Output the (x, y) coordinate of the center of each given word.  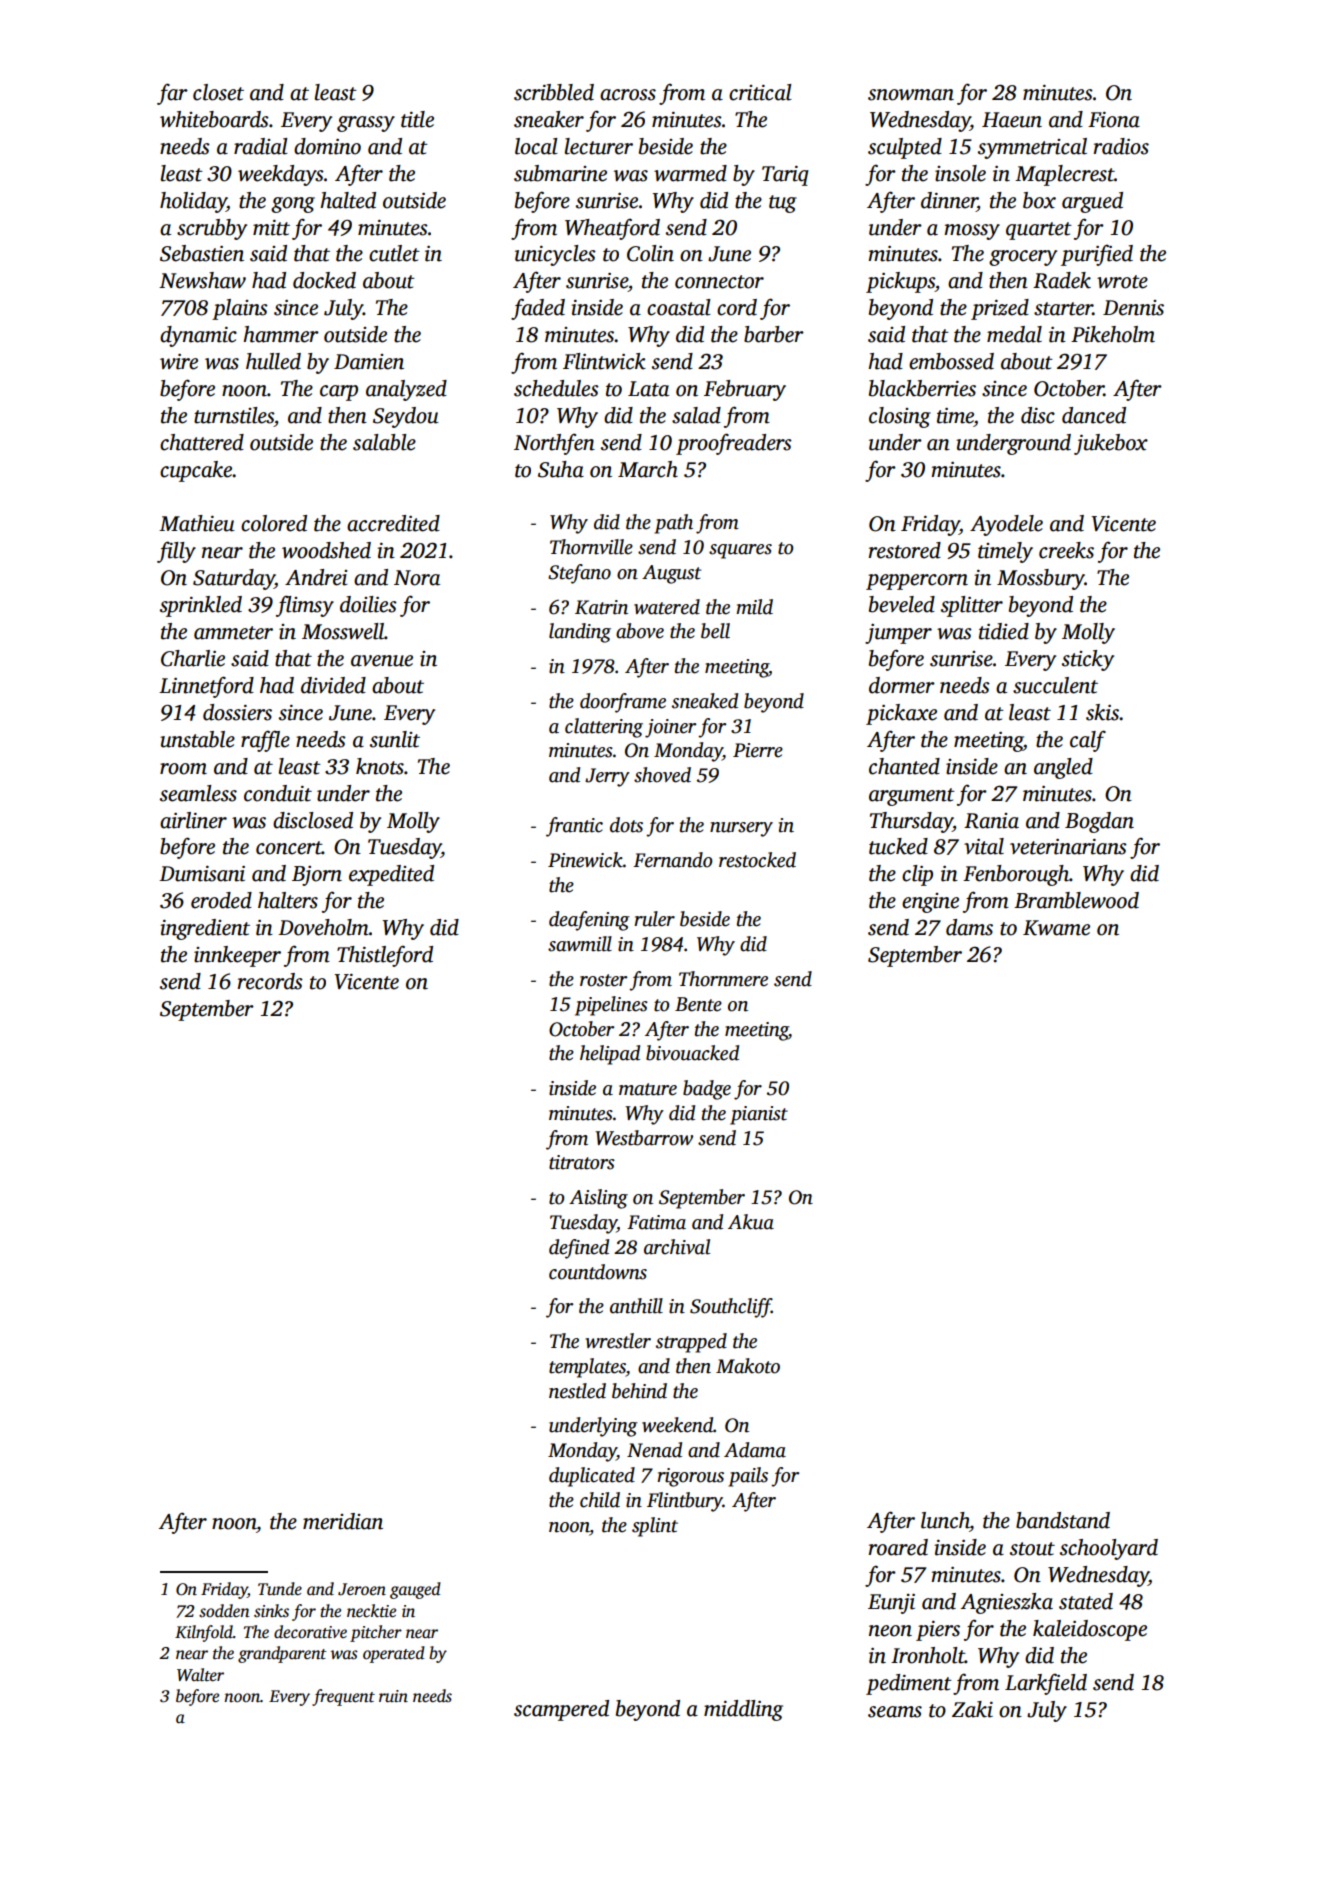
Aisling (598, 1199)
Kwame (1056, 928)
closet (218, 92)
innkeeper (237, 956)
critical (760, 92)
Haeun (1012, 120)
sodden (224, 1611)
